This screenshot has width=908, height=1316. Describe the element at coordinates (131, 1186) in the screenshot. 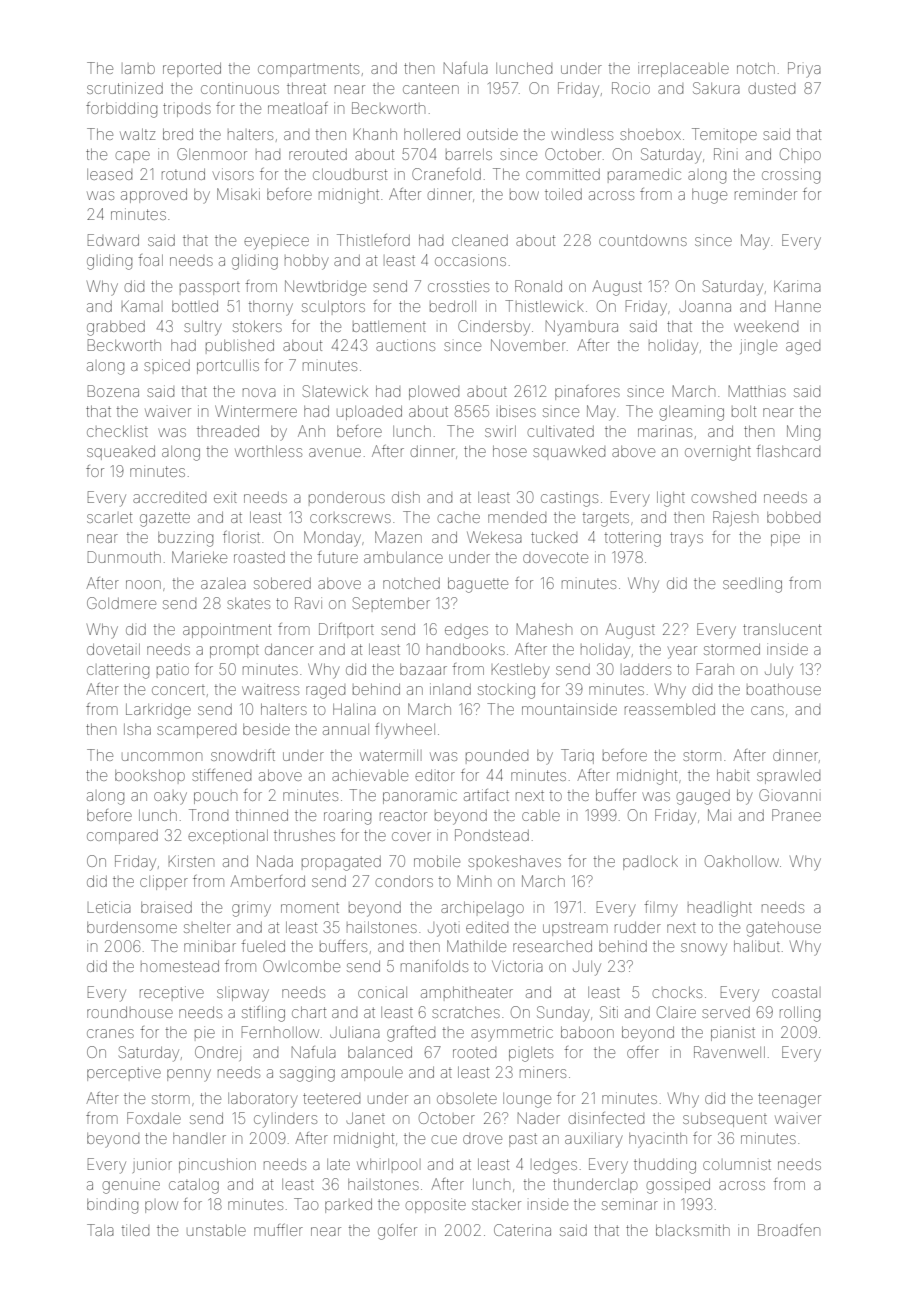

I see `genuine` at that location.
